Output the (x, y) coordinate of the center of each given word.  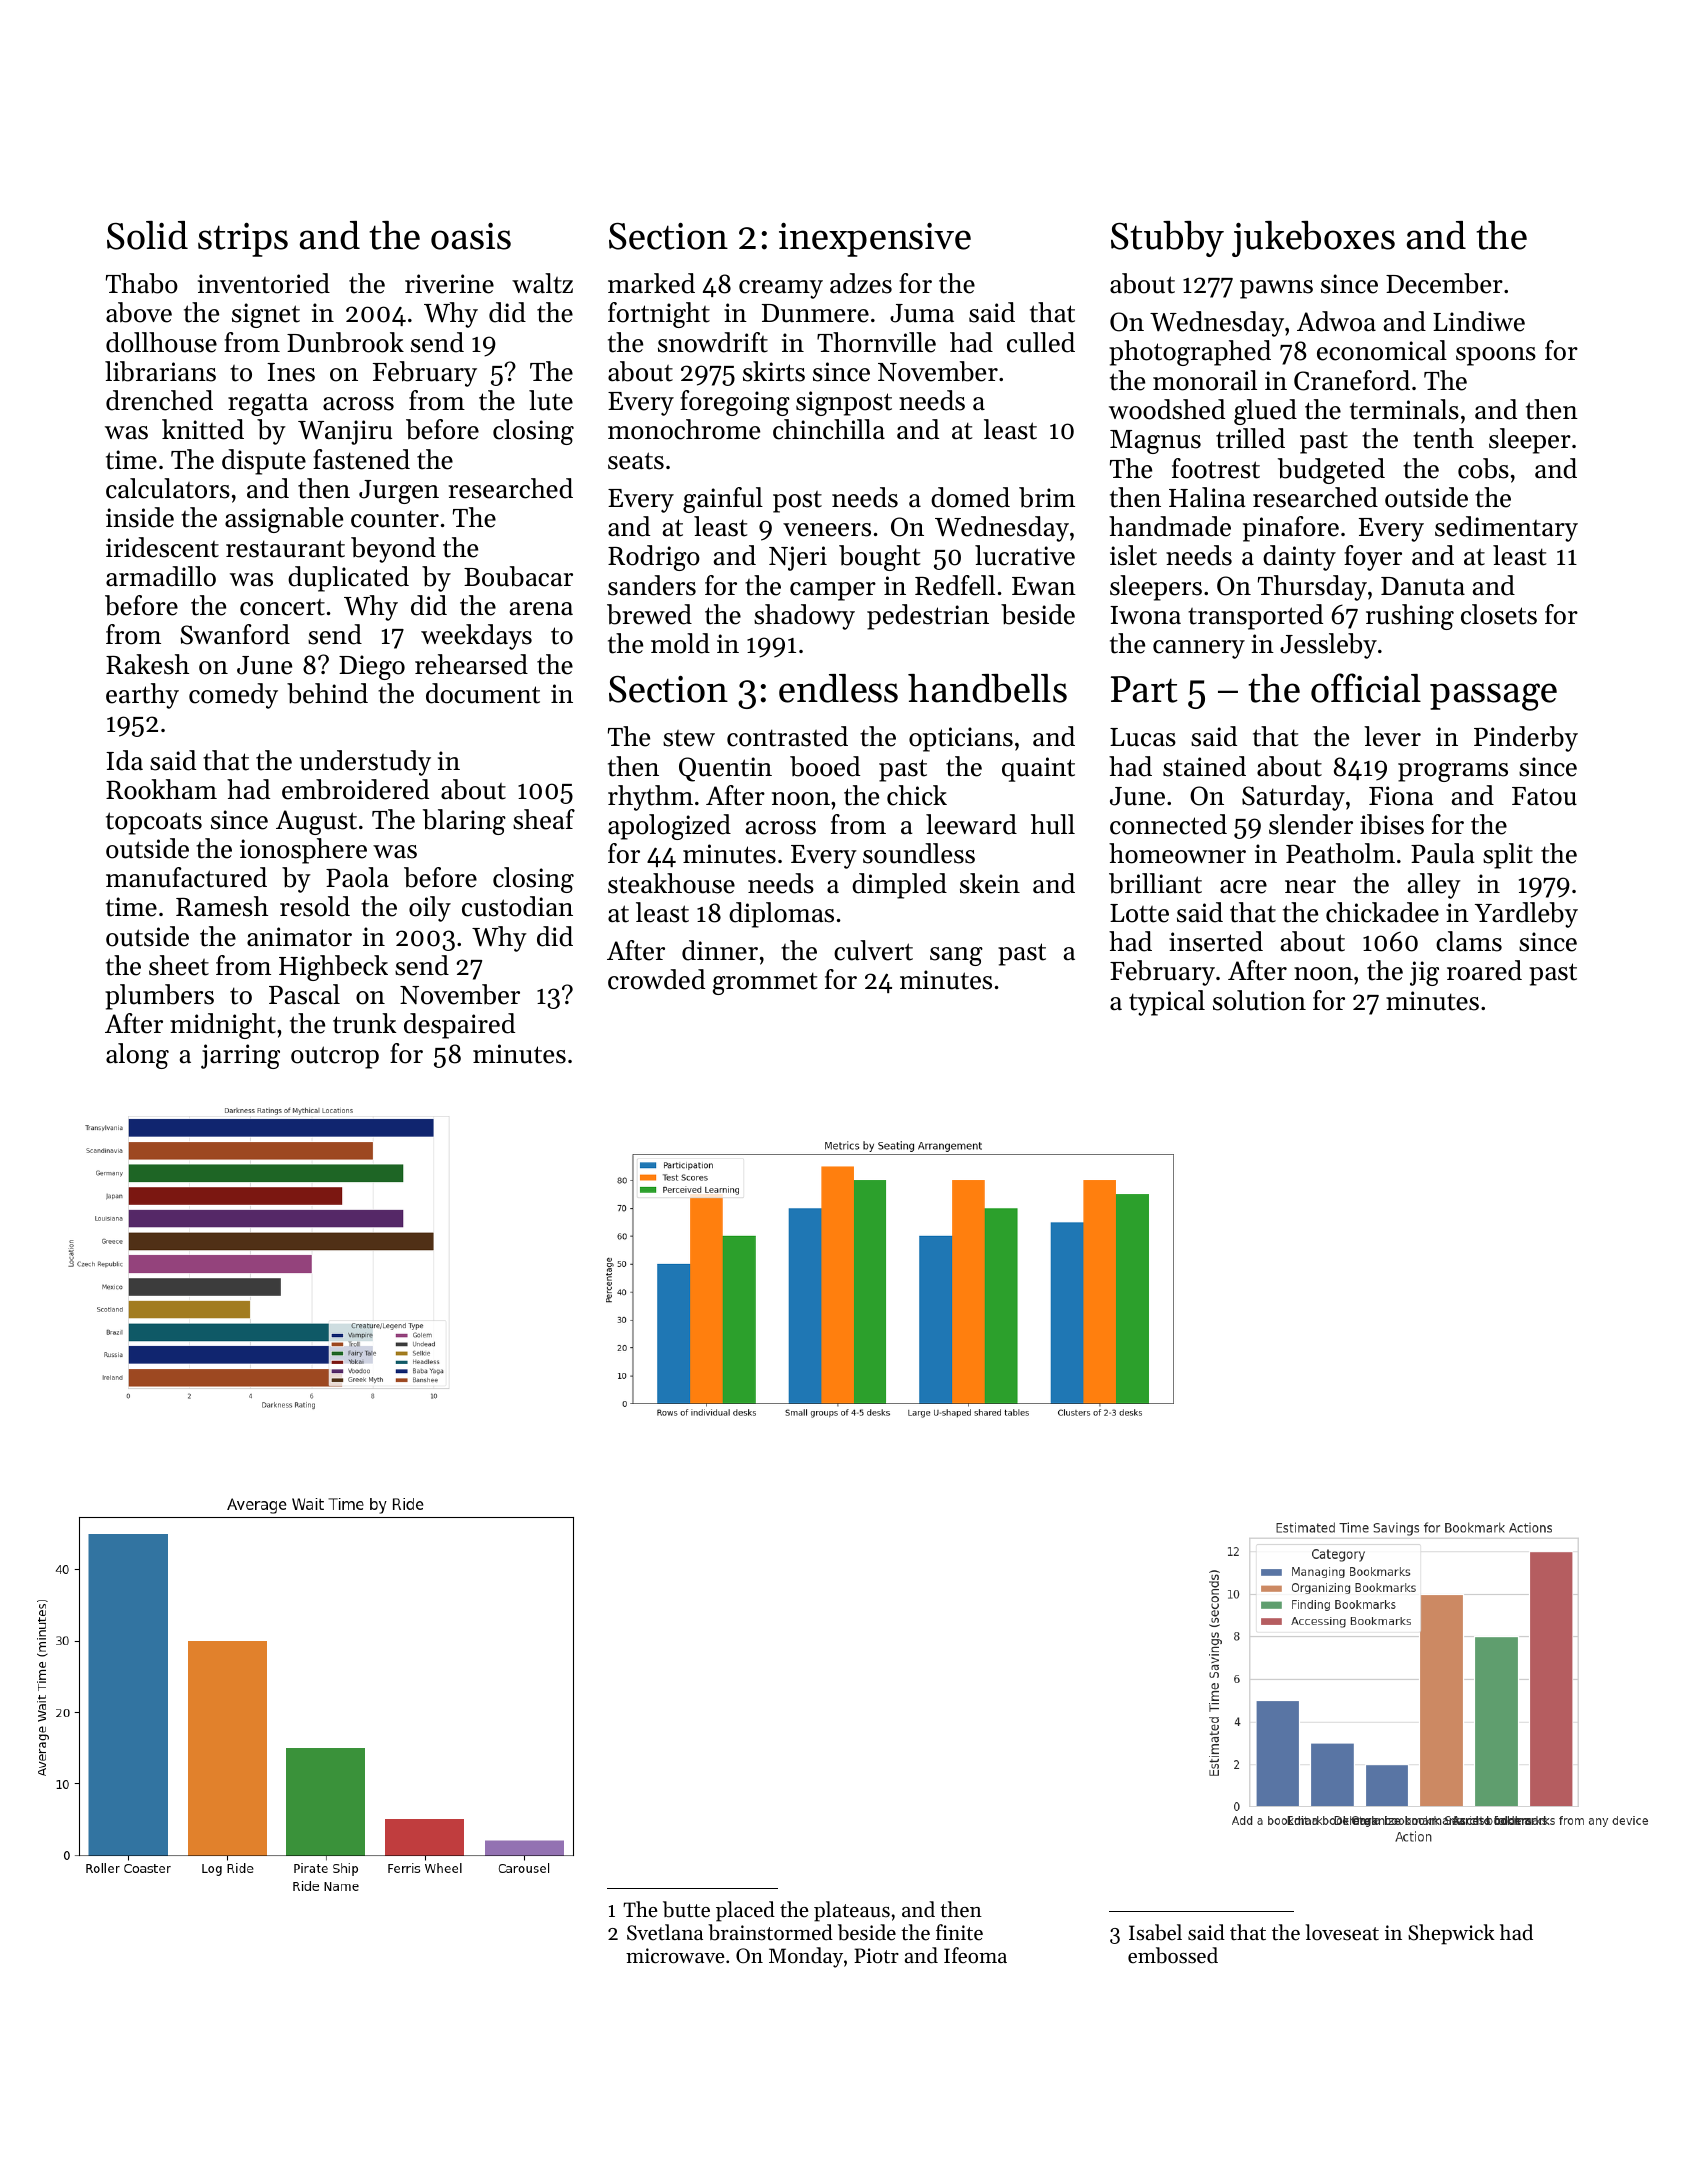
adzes (861, 283)
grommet (765, 983)
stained (1204, 766)
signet (266, 315)
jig (1424, 973)
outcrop (335, 1057)
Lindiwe (1479, 321)
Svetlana (665, 1932)
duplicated (348, 579)
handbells (987, 688)
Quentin (725, 769)
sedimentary (1506, 529)
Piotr (876, 1956)
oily (430, 909)
